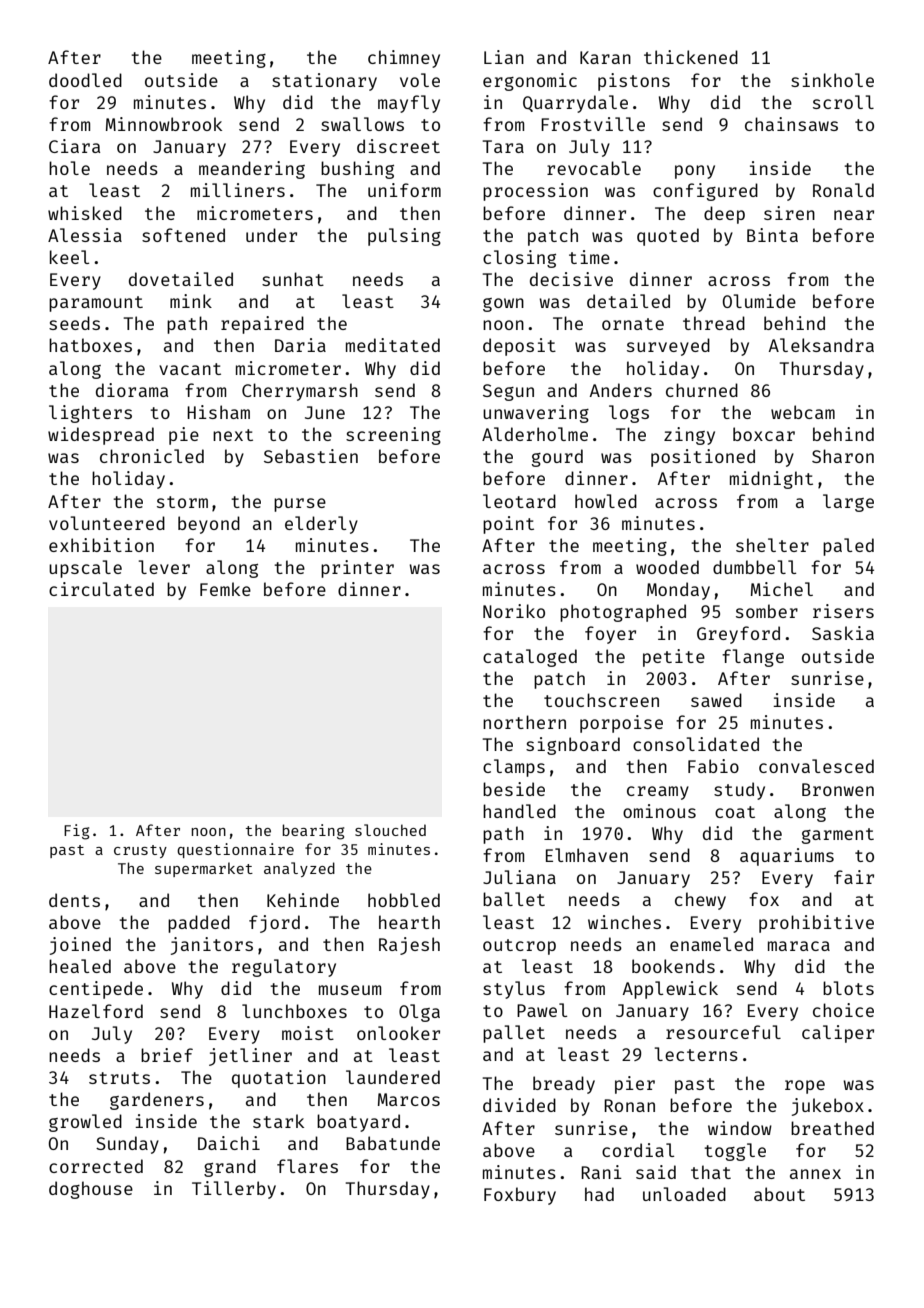 This document has height=1308, width=924. Describe the element at coordinates (843, 633) in the document. I see `Saskia` at that location.
